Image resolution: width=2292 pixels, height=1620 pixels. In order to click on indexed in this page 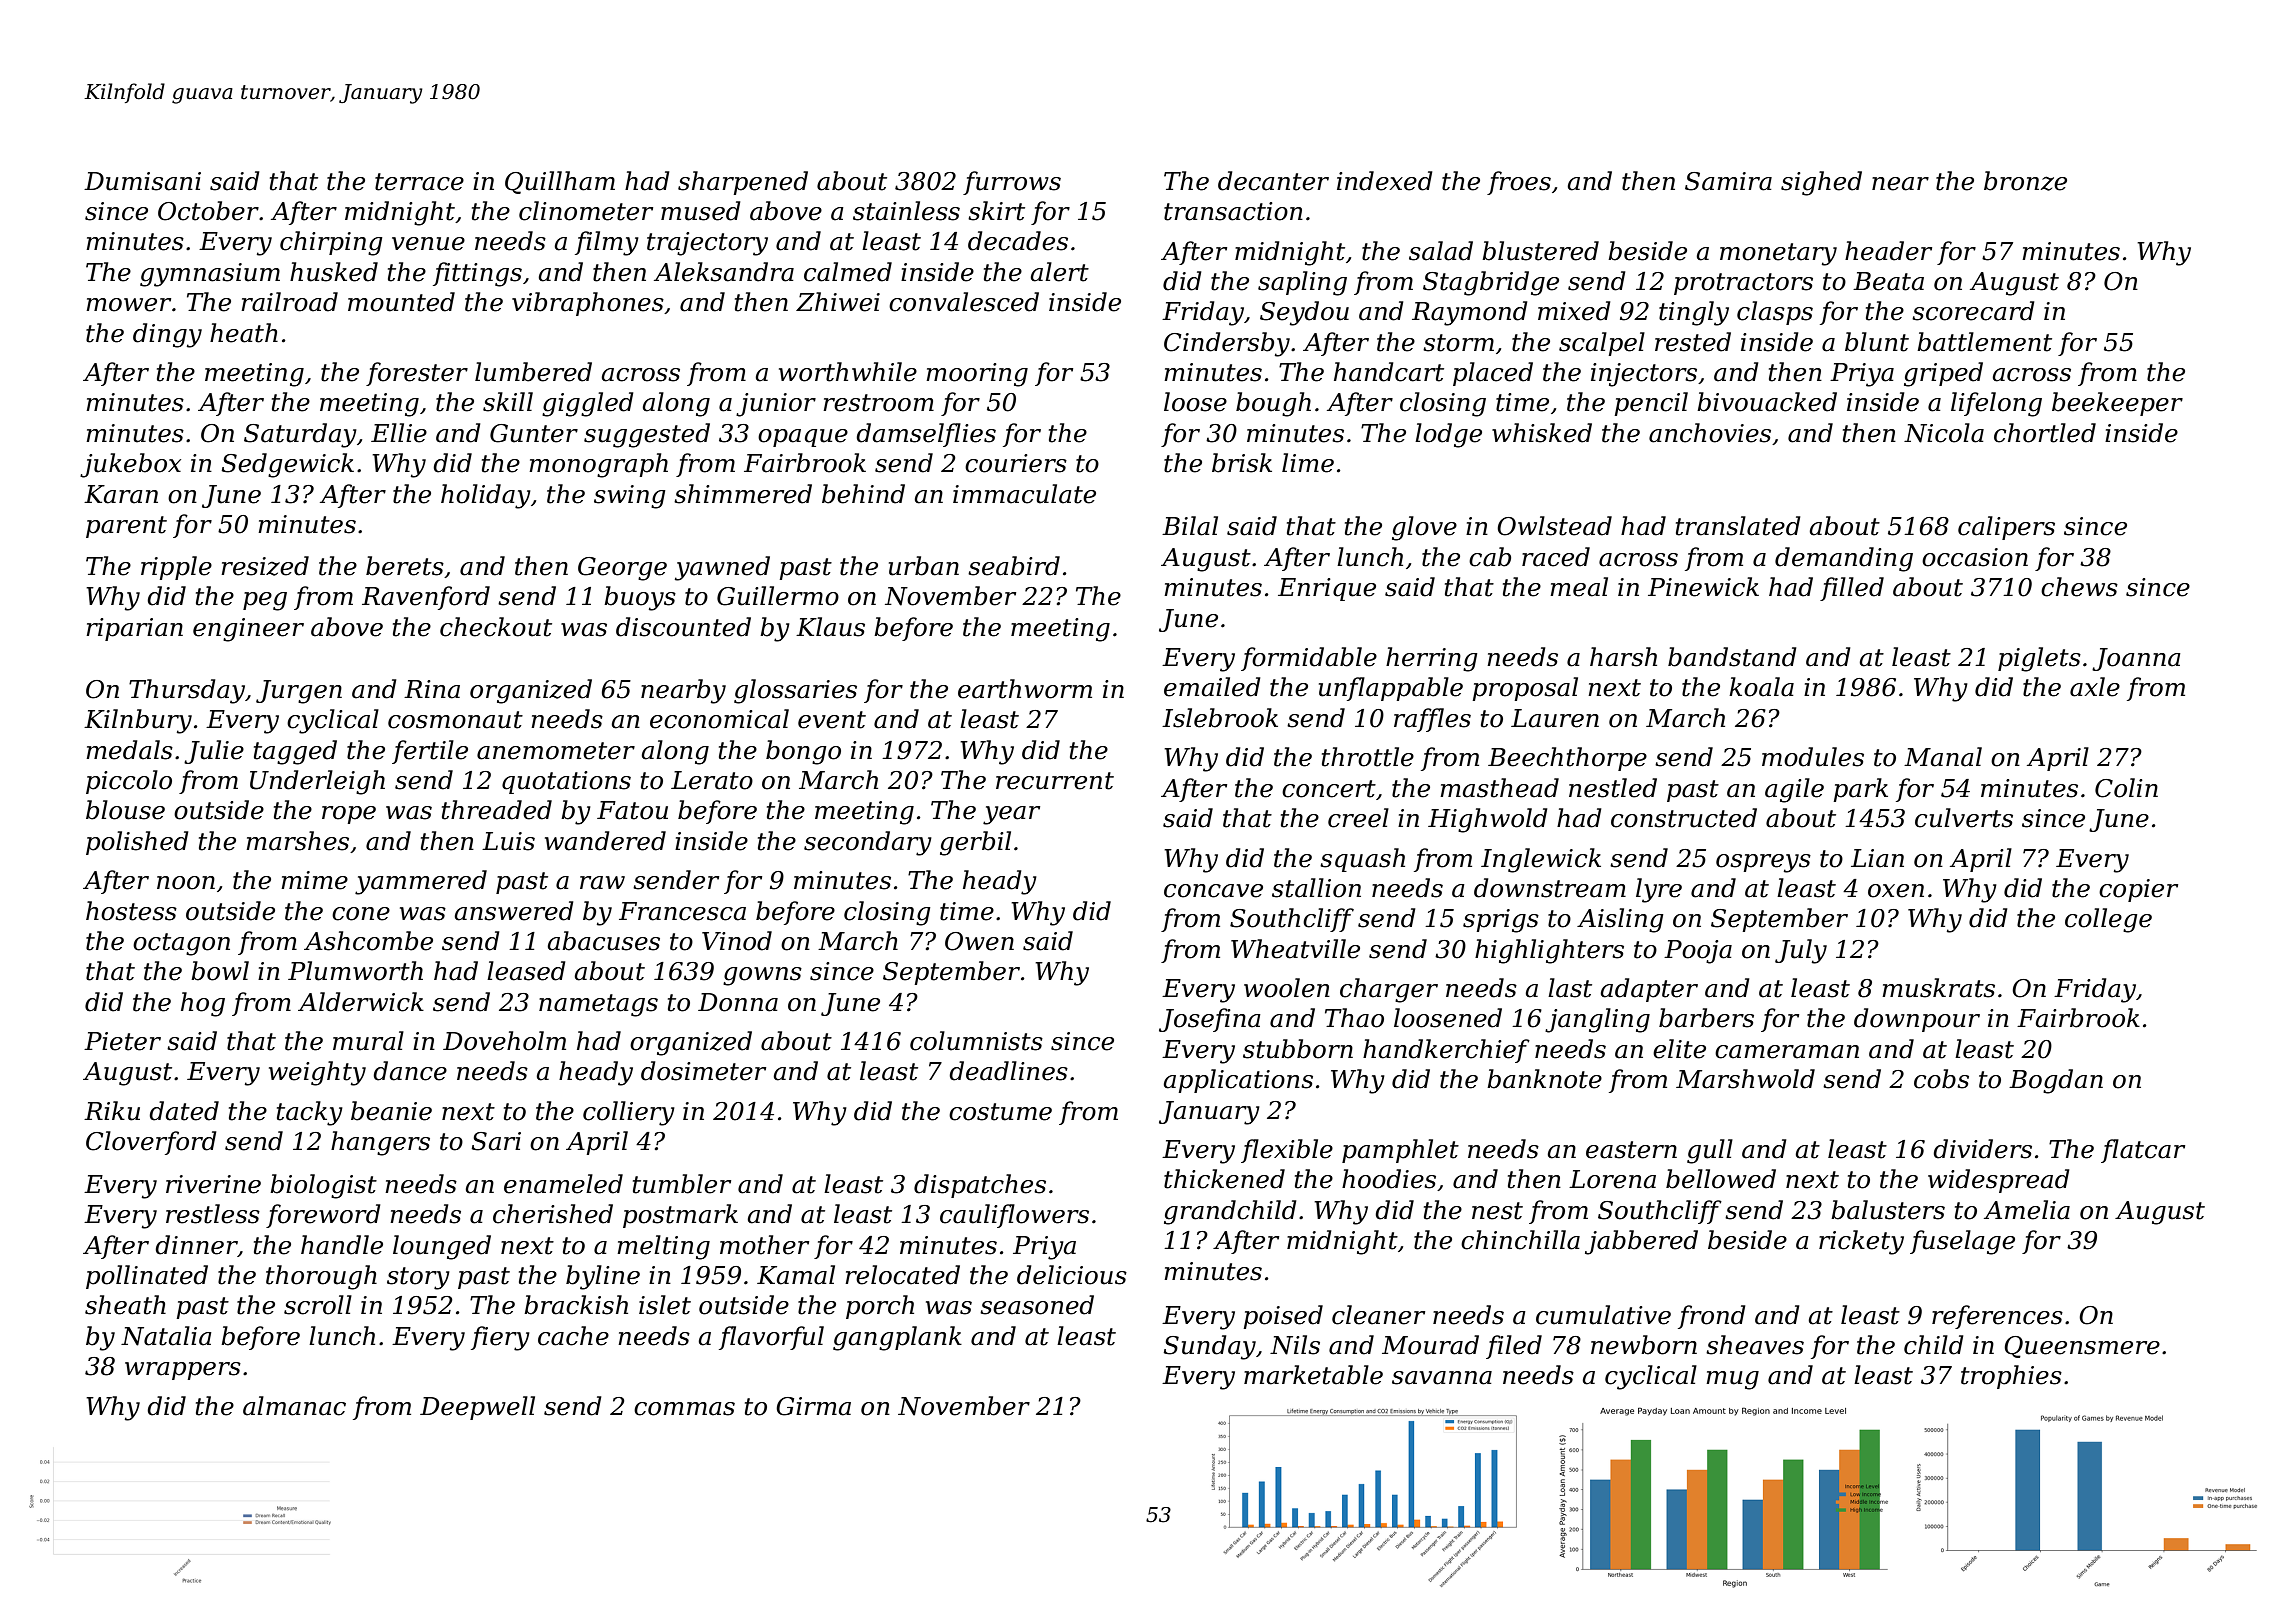, I will do `click(1385, 181)`.
